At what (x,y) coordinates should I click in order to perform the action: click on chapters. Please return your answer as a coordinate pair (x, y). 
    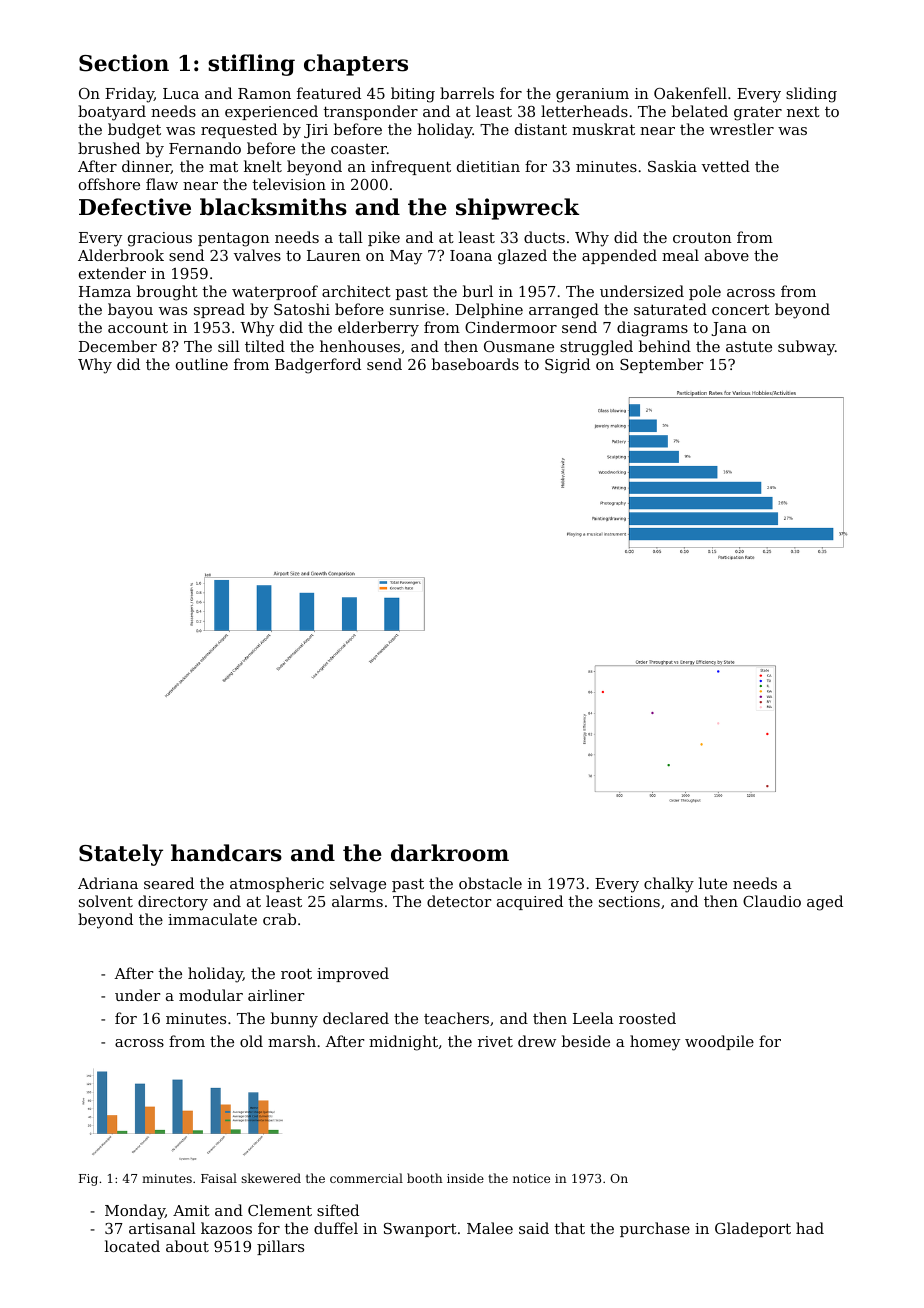
    Looking at the image, I should click on (356, 65).
